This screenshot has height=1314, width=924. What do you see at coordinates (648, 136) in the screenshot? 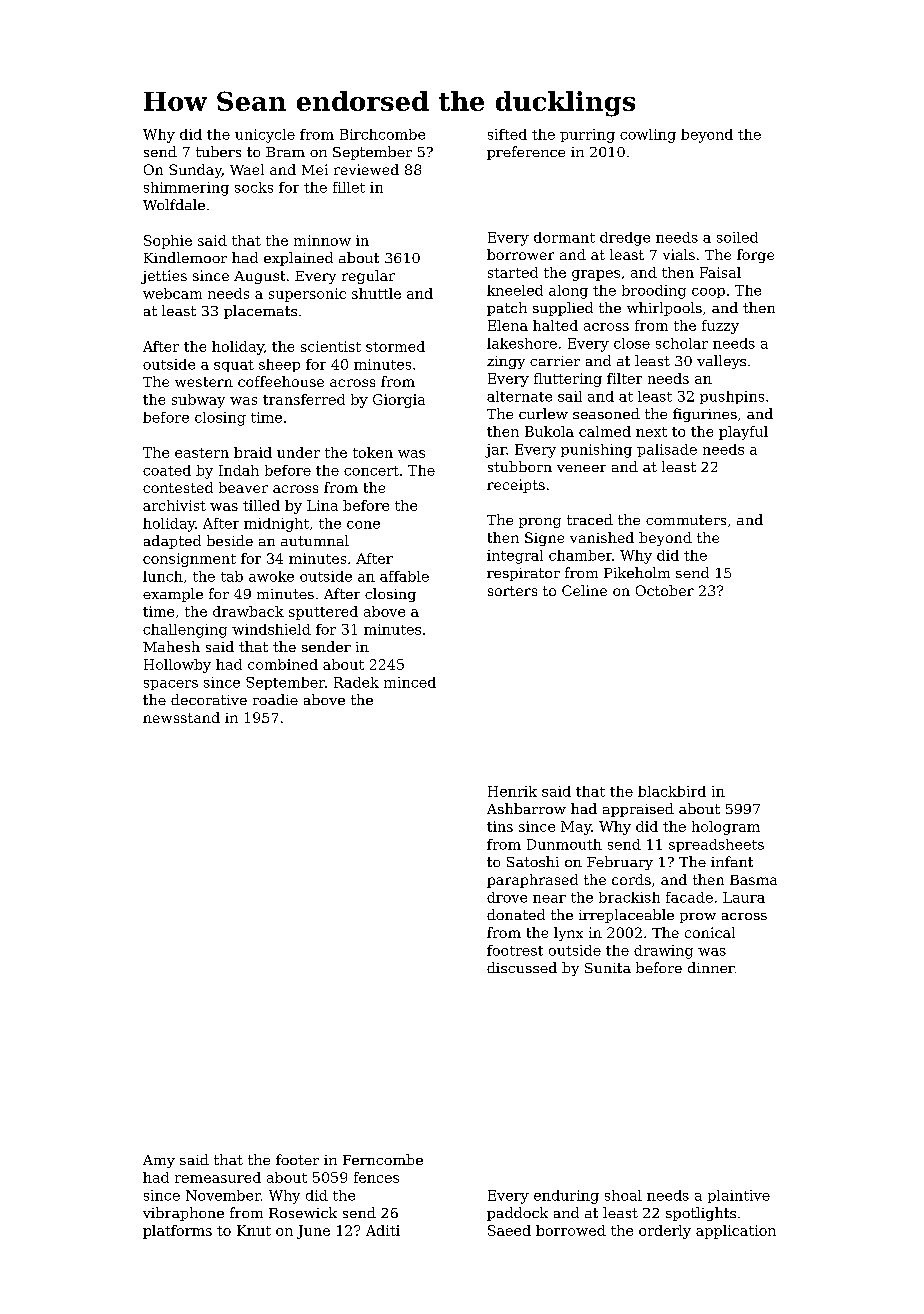
I see `cowling` at bounding box center [648, 136].
